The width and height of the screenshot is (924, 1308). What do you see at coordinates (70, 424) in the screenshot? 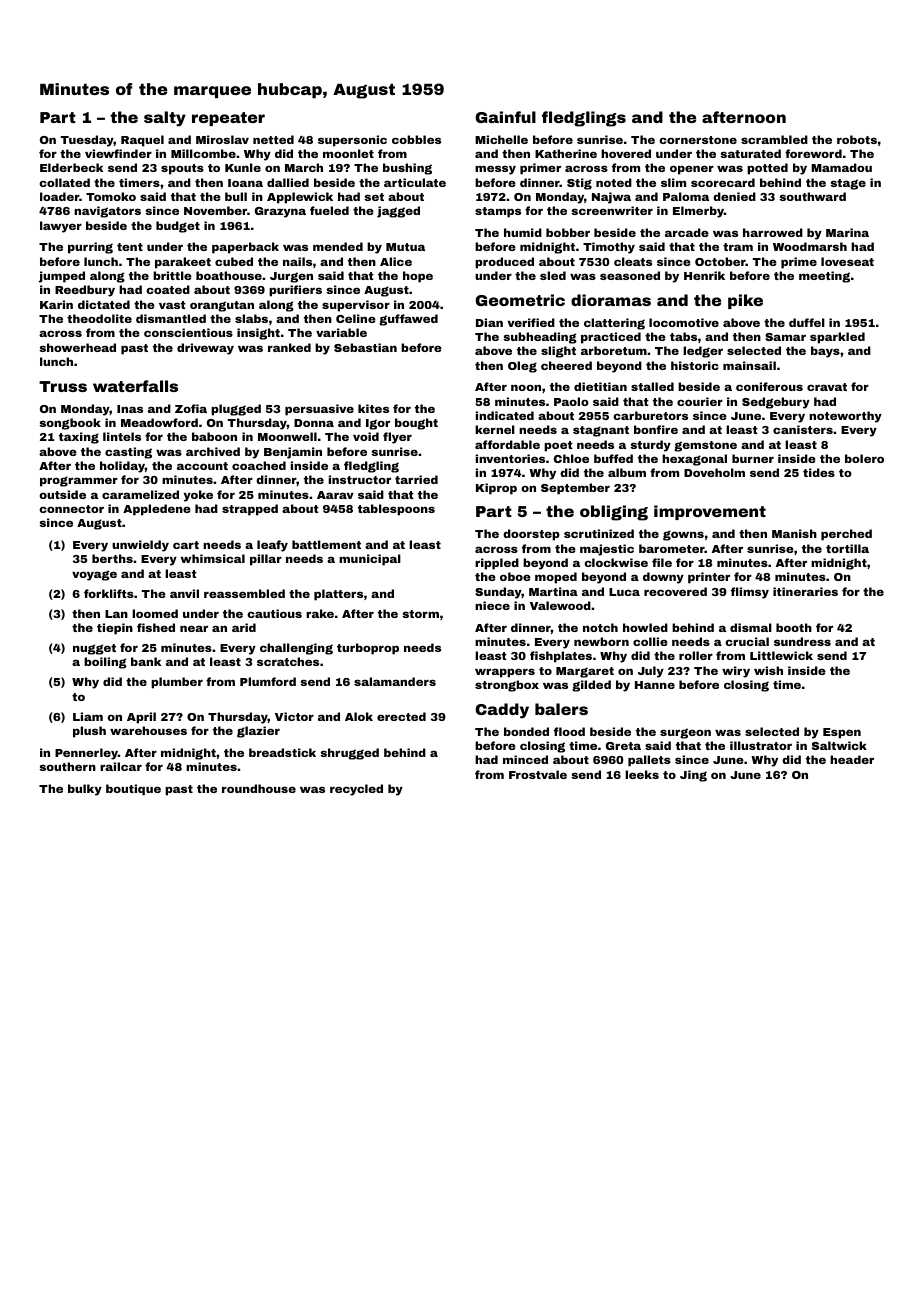
I see `songbook` at bounding box center [70, 424].
